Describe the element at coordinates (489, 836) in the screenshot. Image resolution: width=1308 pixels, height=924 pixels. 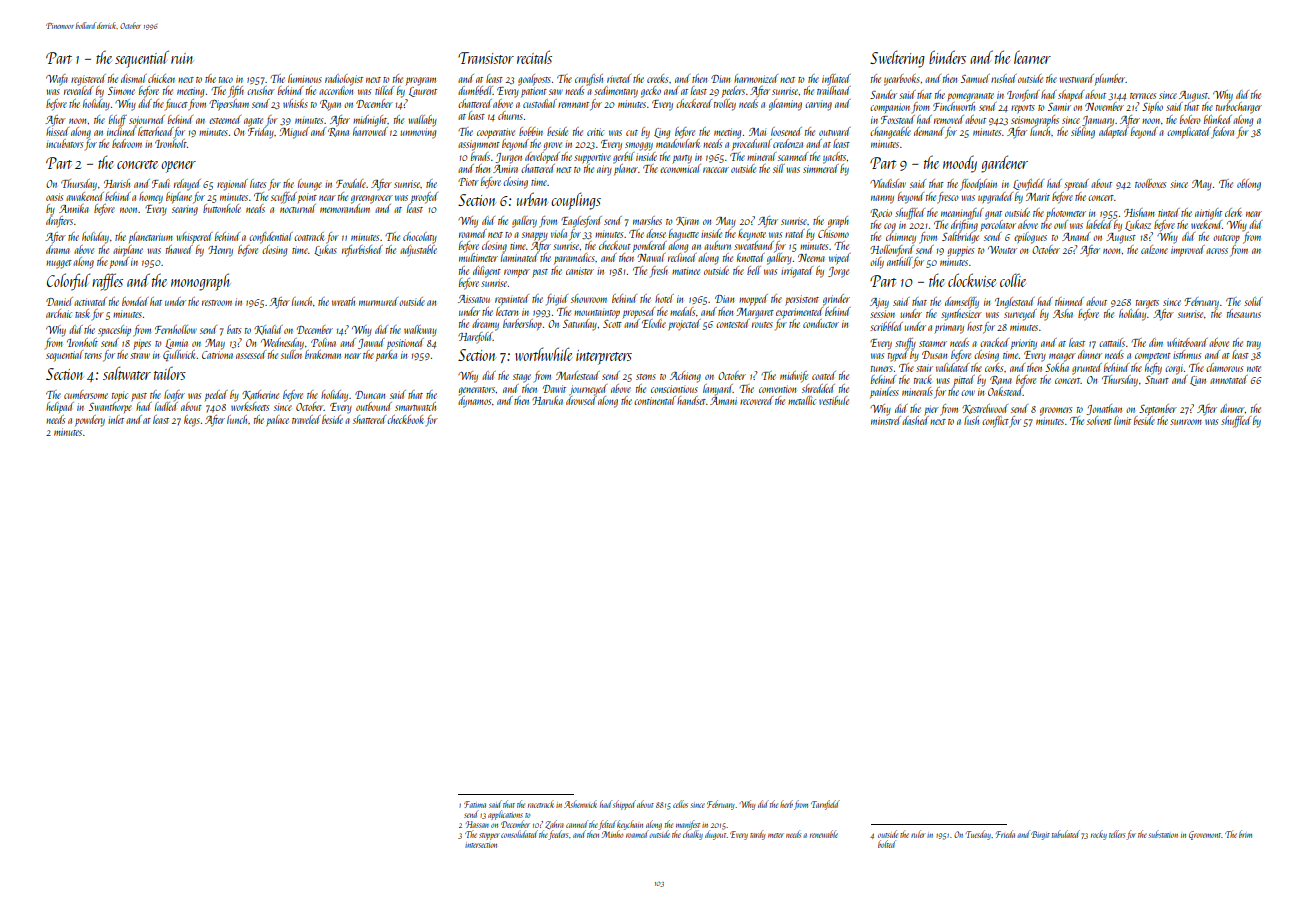
I see `stopper` at that location.
